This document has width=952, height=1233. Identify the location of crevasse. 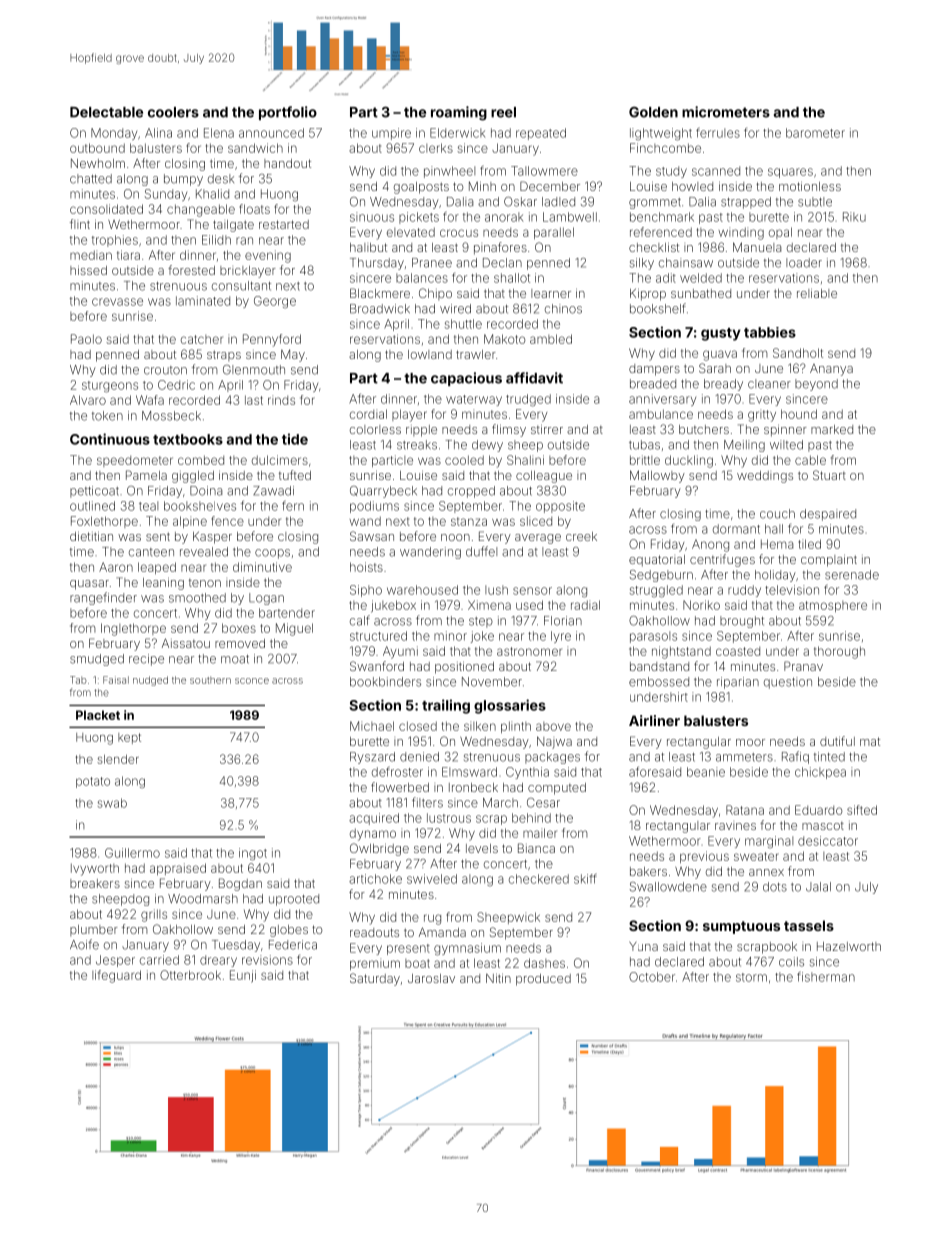
(117, 302).
